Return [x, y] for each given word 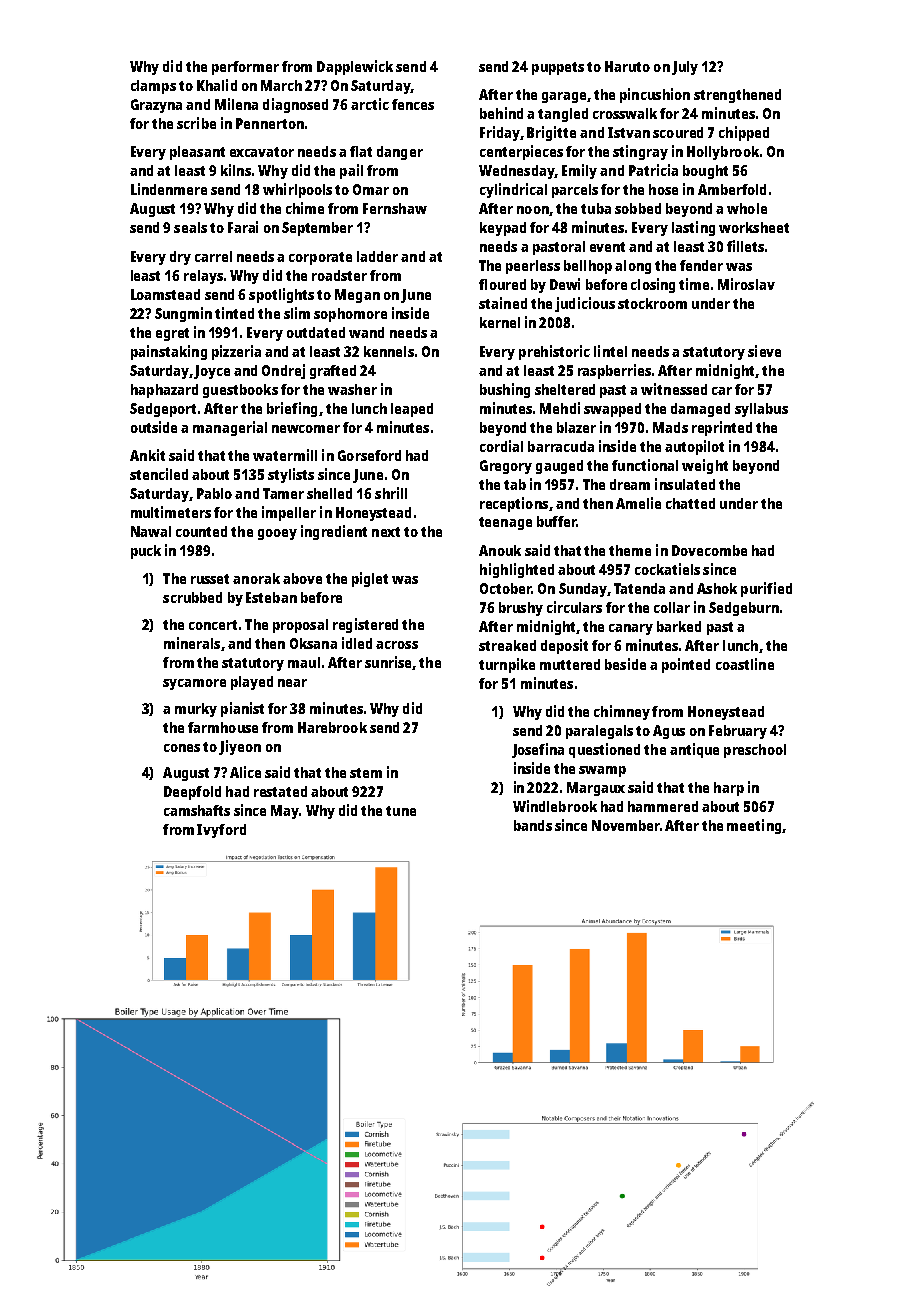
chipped [744, 133]
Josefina [538, 750]
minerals [192, 643]
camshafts [197, 810]
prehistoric [554, 352]
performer [245, 68]
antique [694, 750]
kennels [389, 351]
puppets [558, 68]
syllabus [761, 410]
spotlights [281, 295]
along [633, 267]
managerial [230, 428]
